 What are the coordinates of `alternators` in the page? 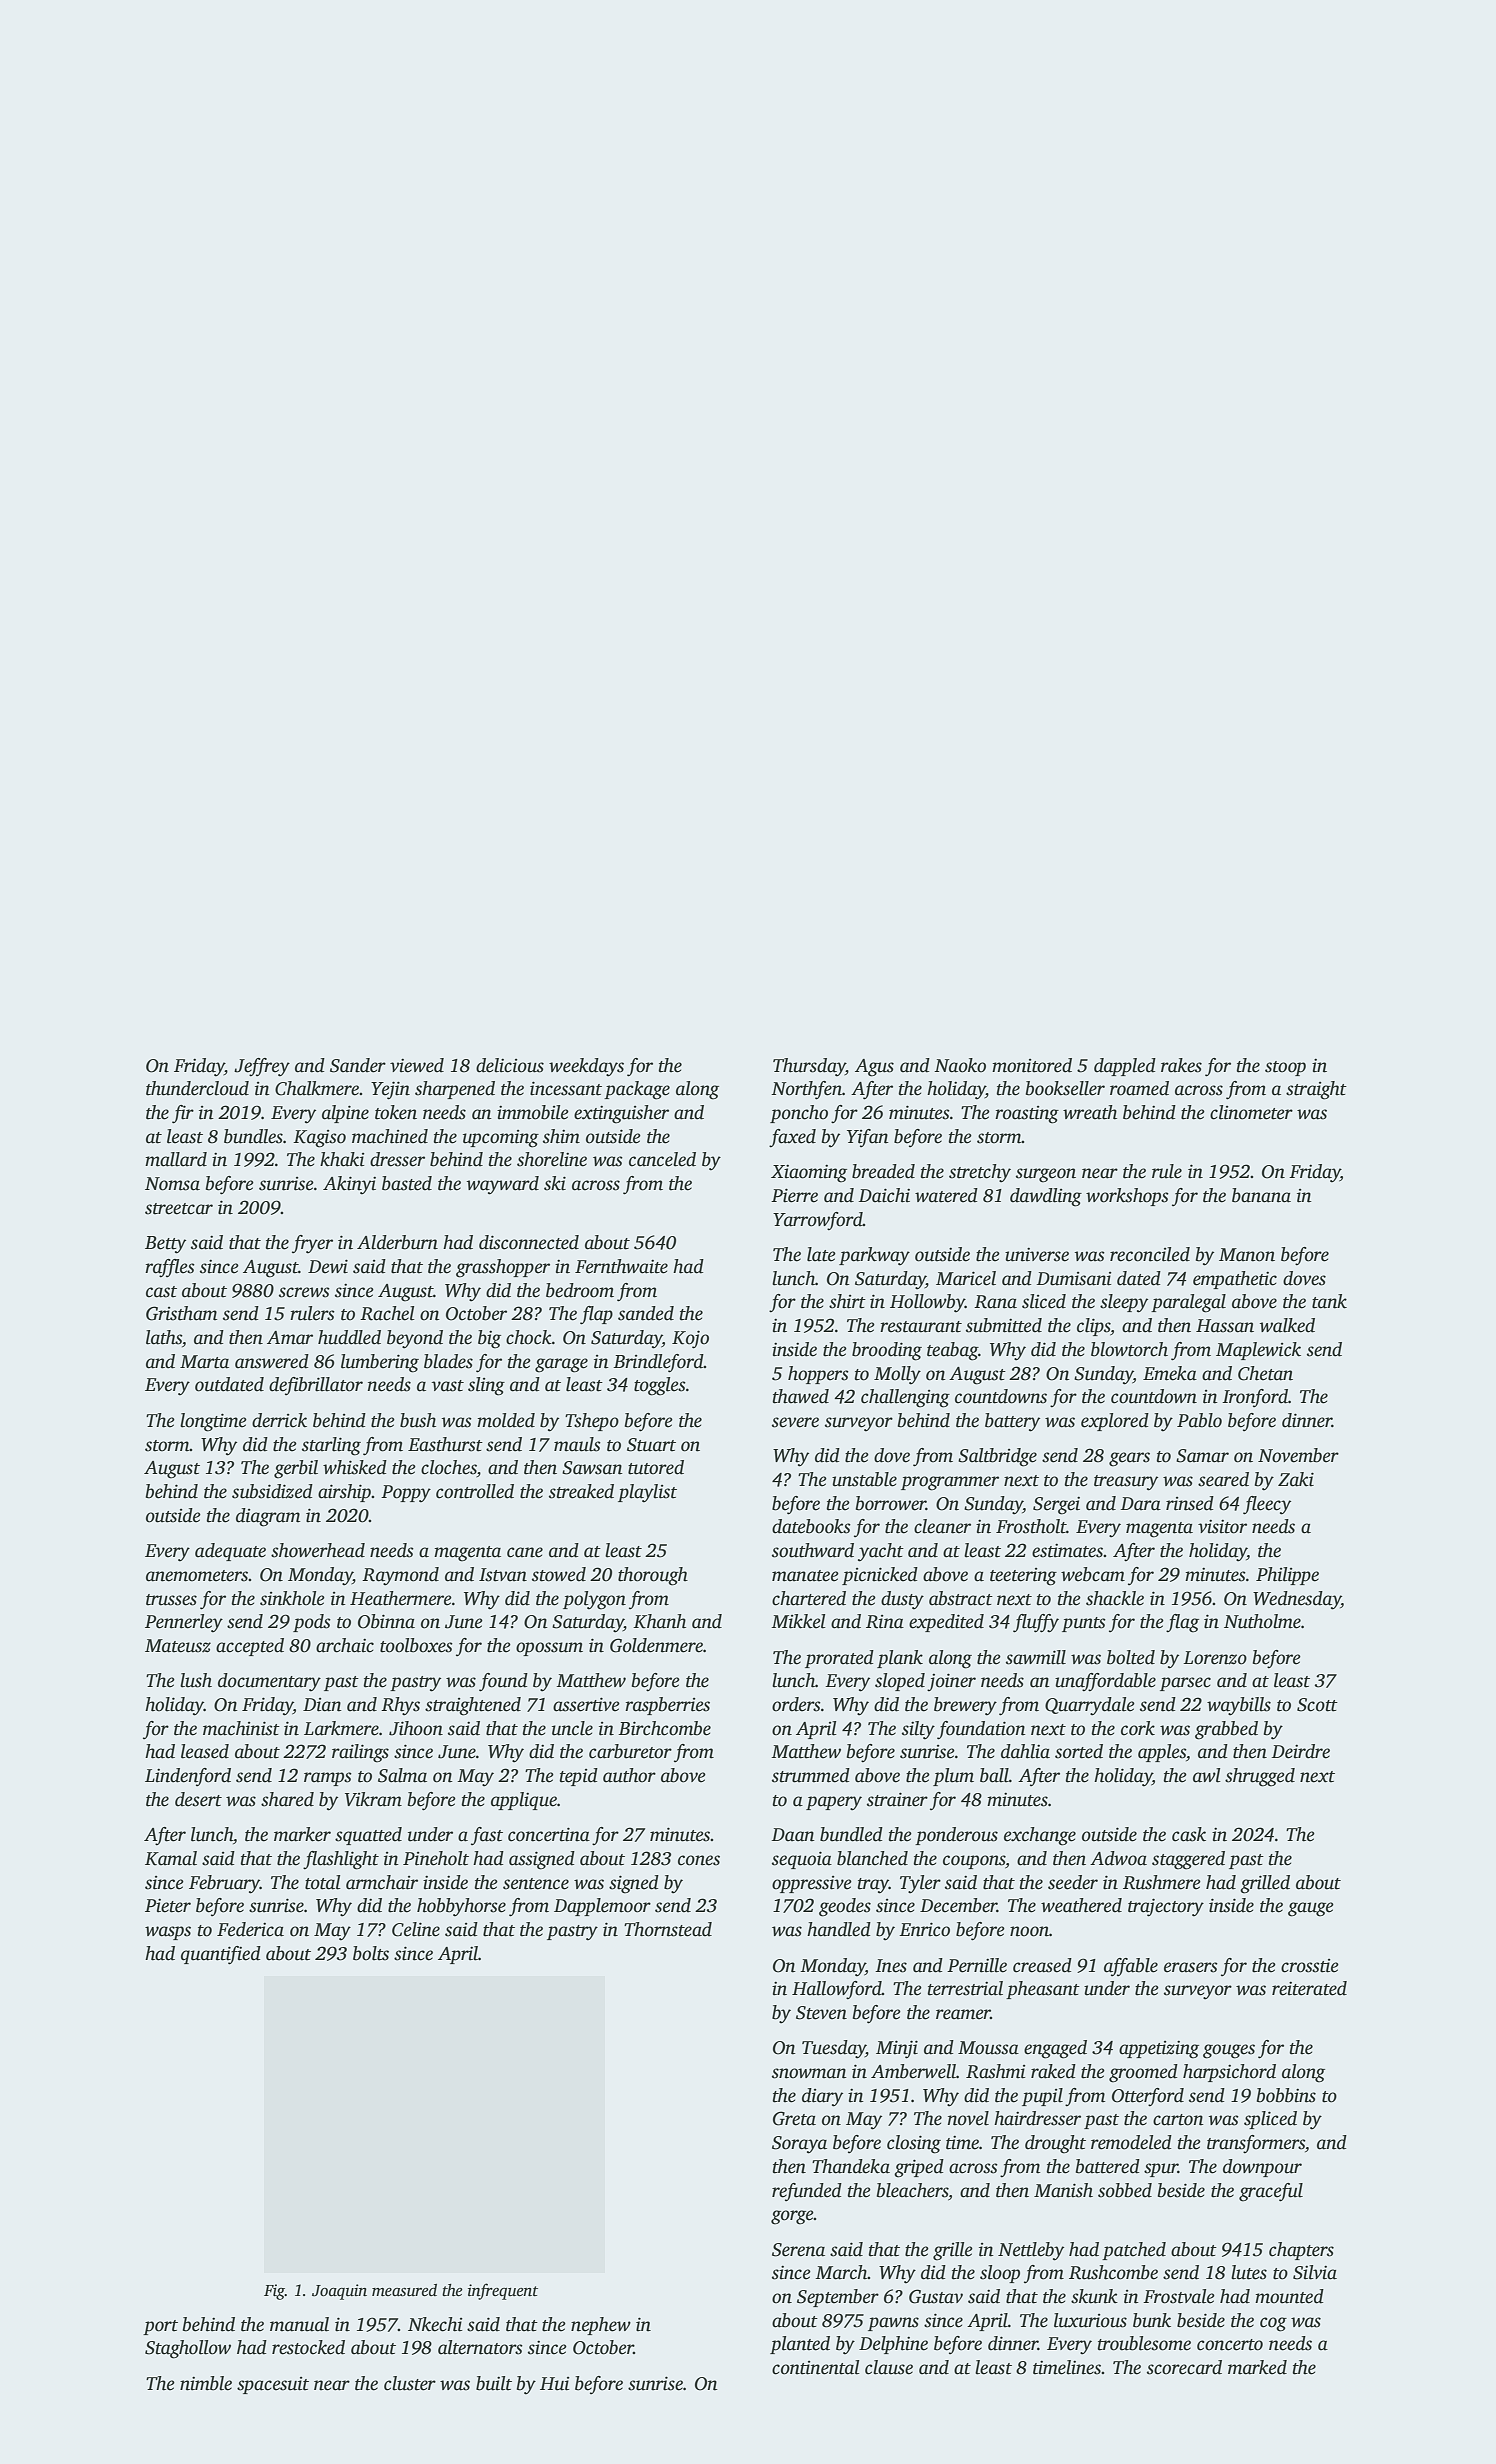 It's located at (480, 2347).
